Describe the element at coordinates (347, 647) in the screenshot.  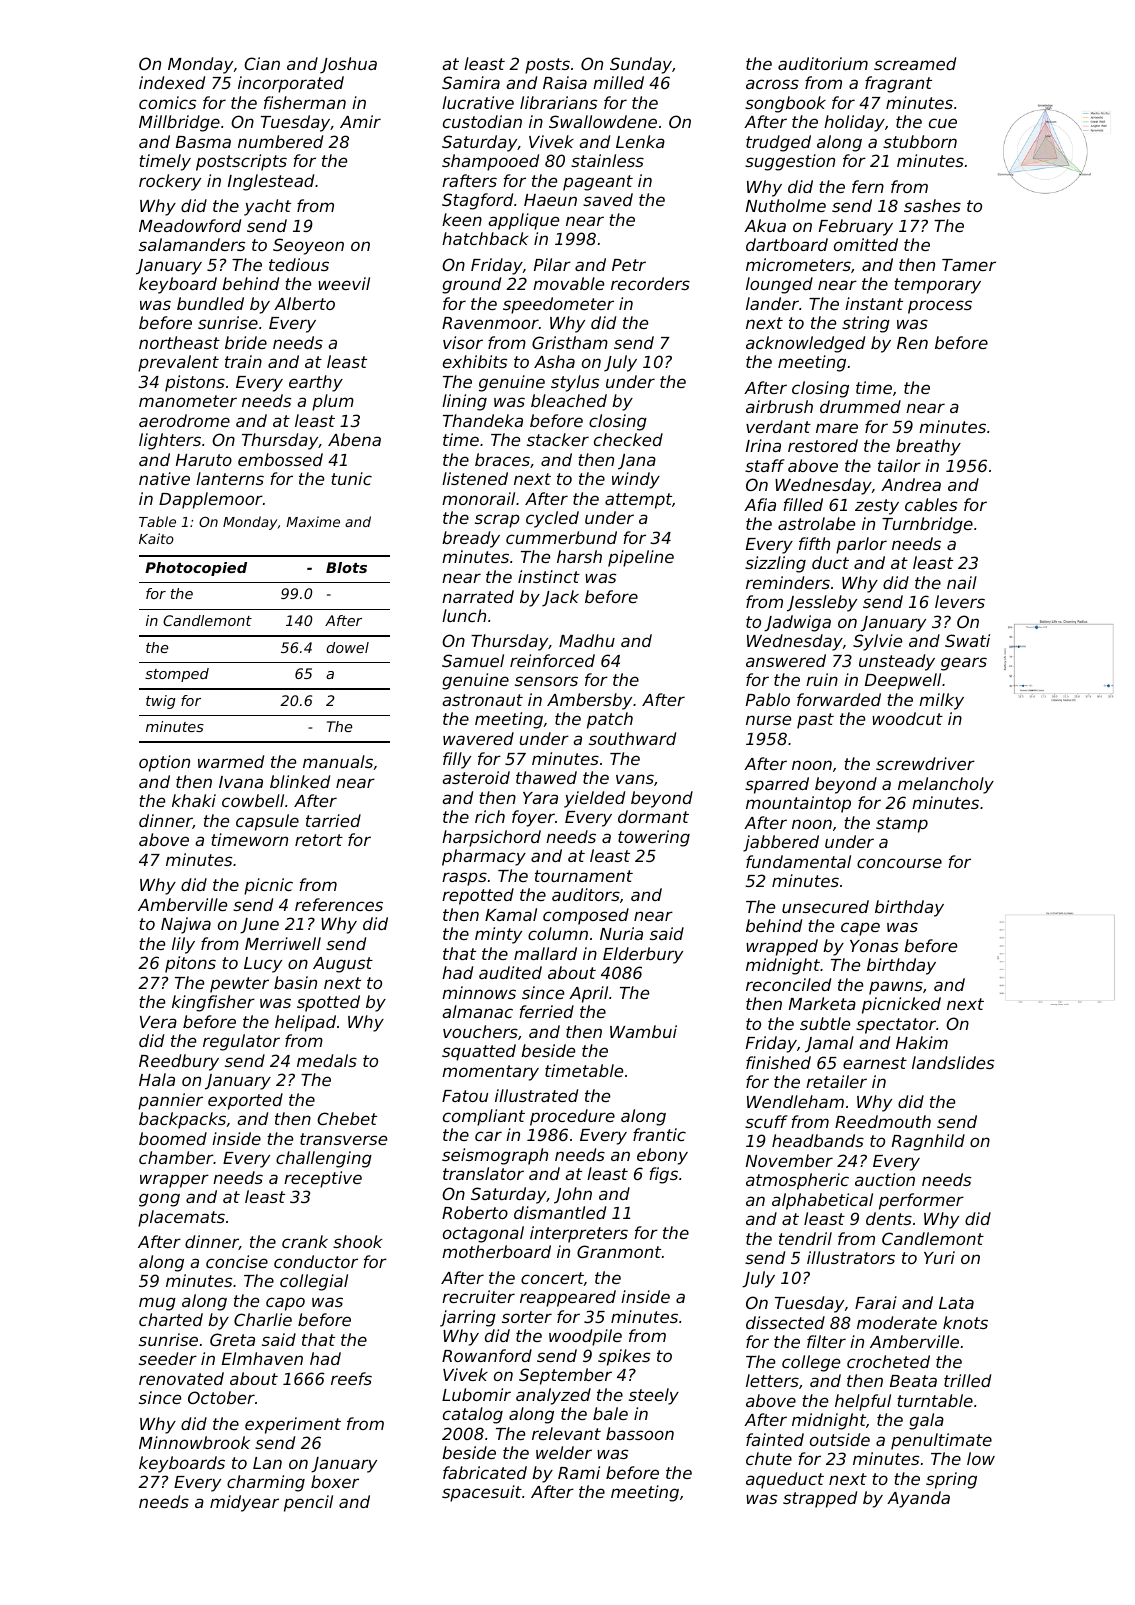
I see `dowel` at that location.
